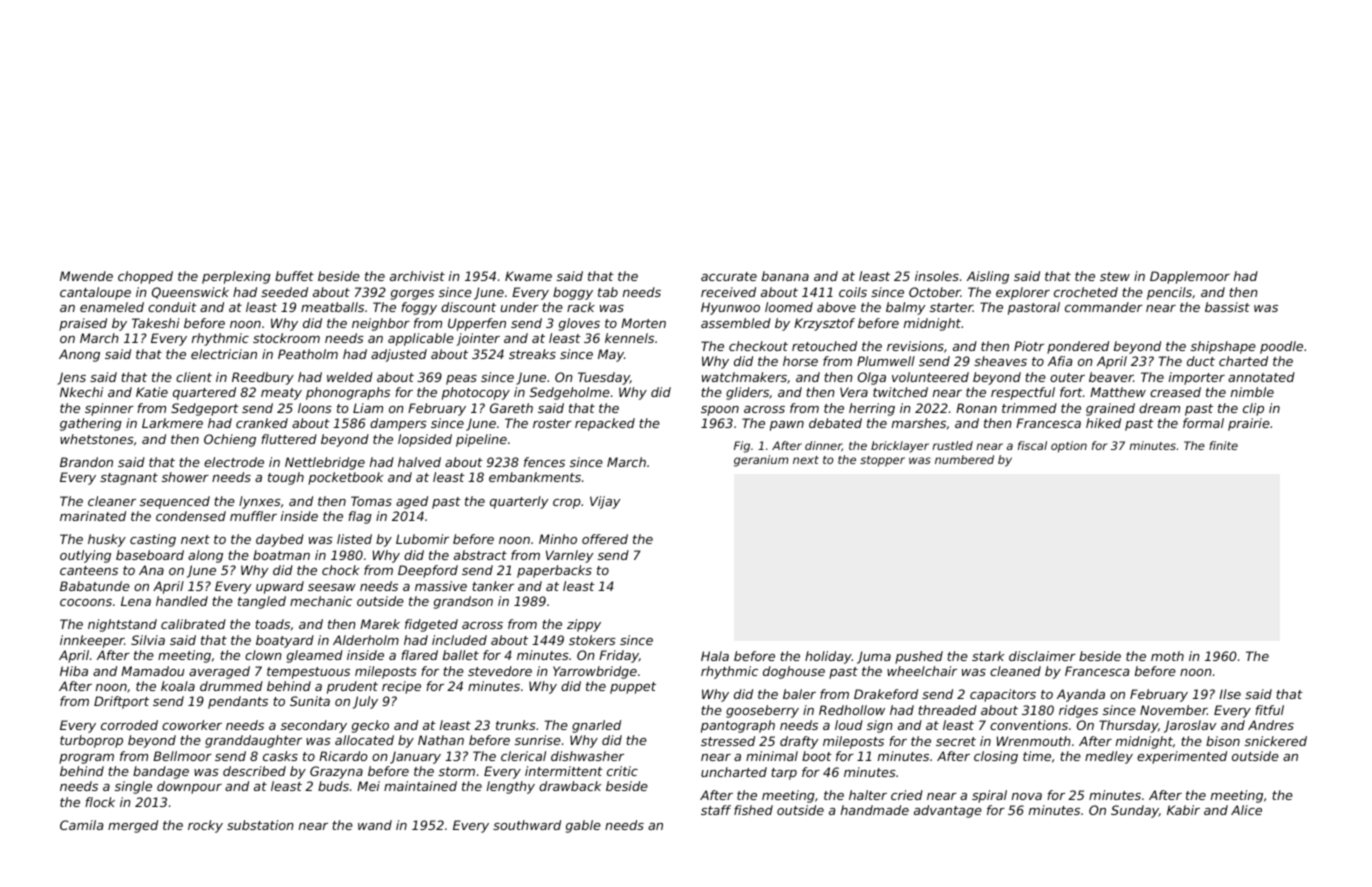  I want to click on loud, so click(849, 725).
